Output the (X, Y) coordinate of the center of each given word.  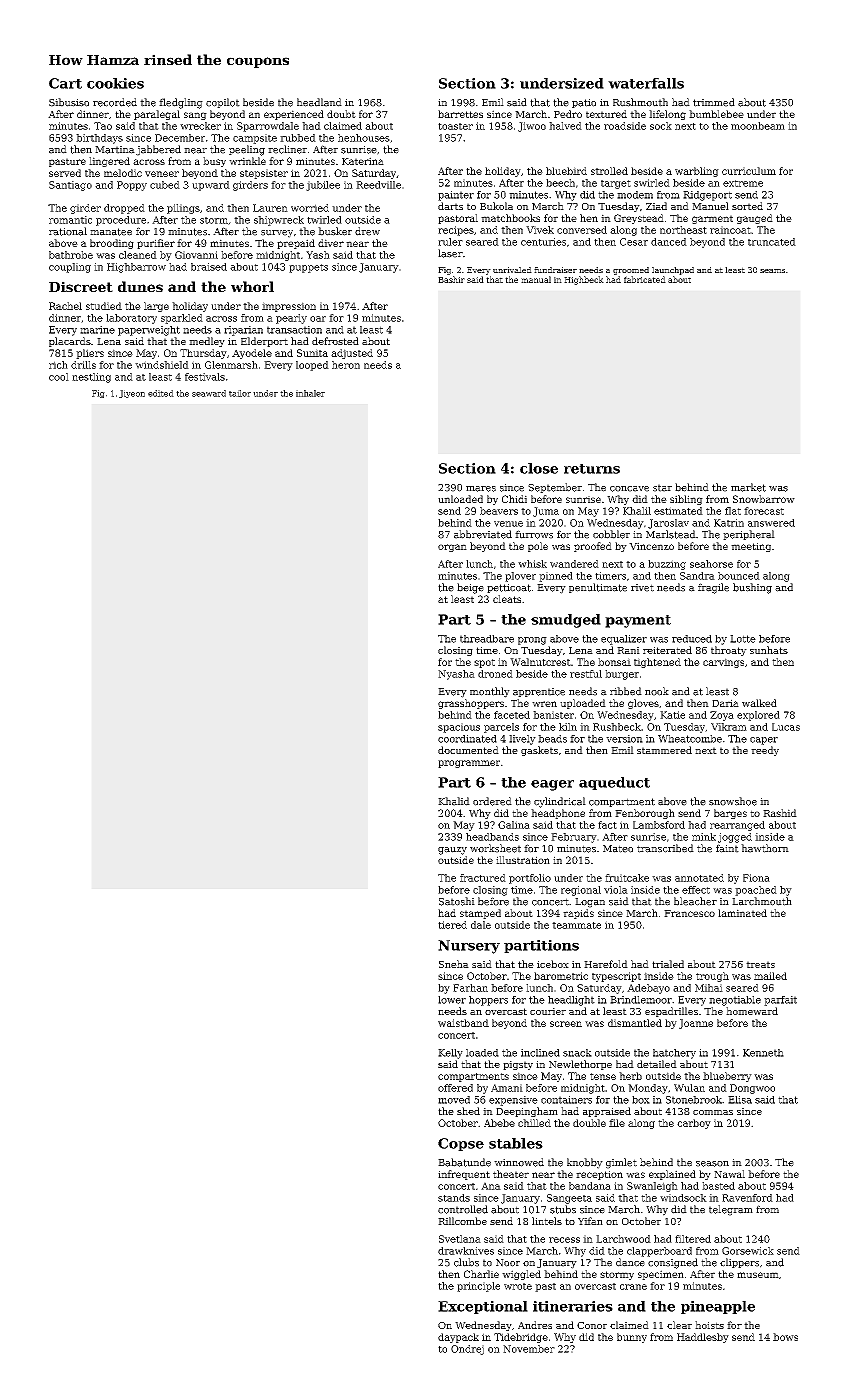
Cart (65, 83)
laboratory (131, 319)
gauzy (452, 851)
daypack (458, 1338)
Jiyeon (132, 394)
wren (544, 704)
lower (452, 1000)
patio (584, 103)
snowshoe (733, 801)
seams (772, 271)
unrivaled (512, 270)
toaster (455, 126)
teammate (576, 925)
